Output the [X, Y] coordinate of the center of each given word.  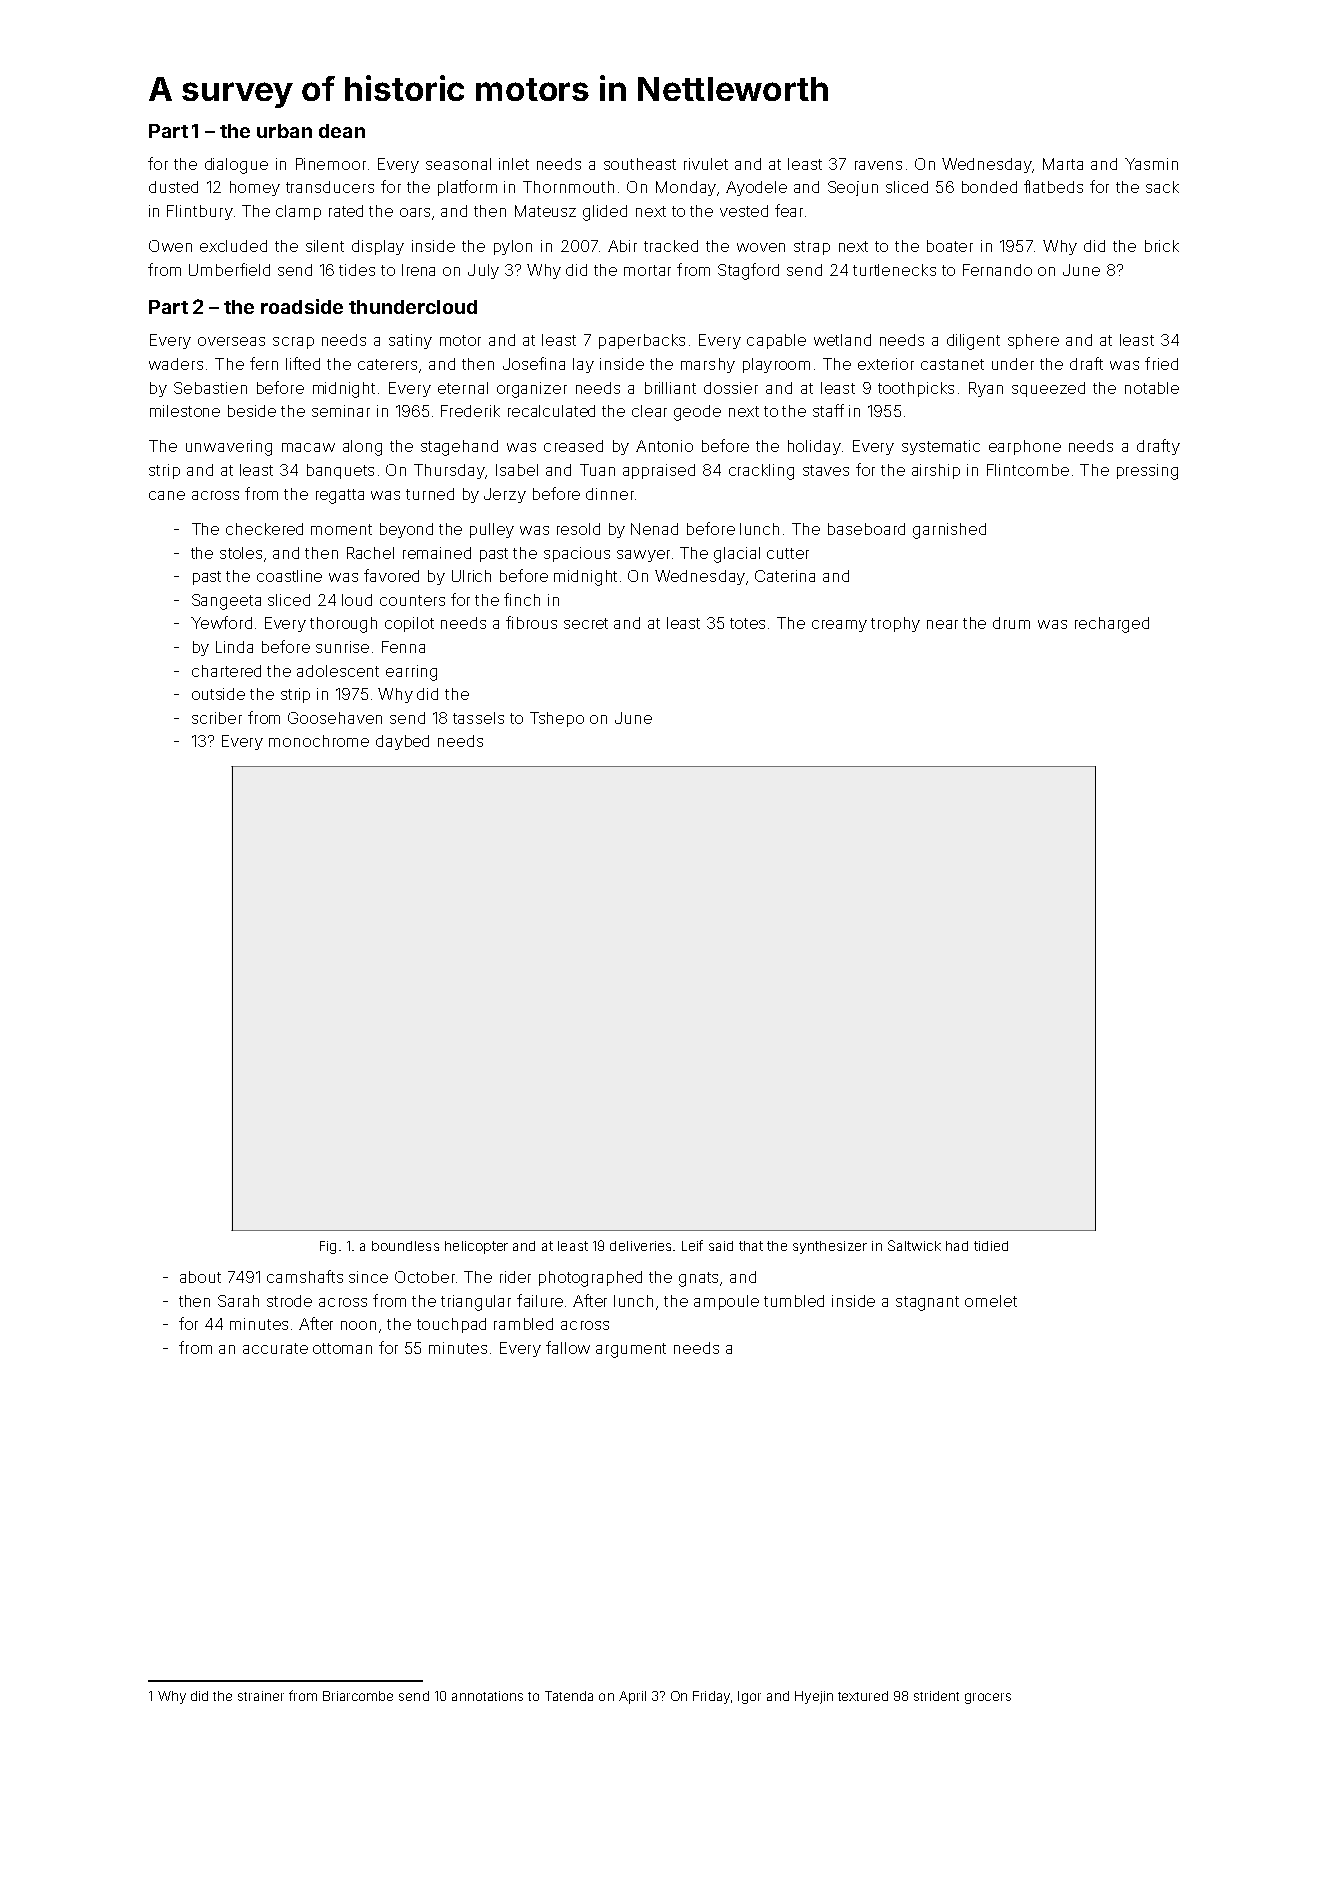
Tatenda [569, 1696]
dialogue [236, 166]
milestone [185, 411]
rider [515, 1277]
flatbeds [1053, 186]
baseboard [866, 529]
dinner [610, 494]
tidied [991, 1246]
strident [936, 1696]
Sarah [238, 1301]
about [200, 1277]
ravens [878, 165]
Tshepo [557, 719]
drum [1011, 623]
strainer [261, 1696]
